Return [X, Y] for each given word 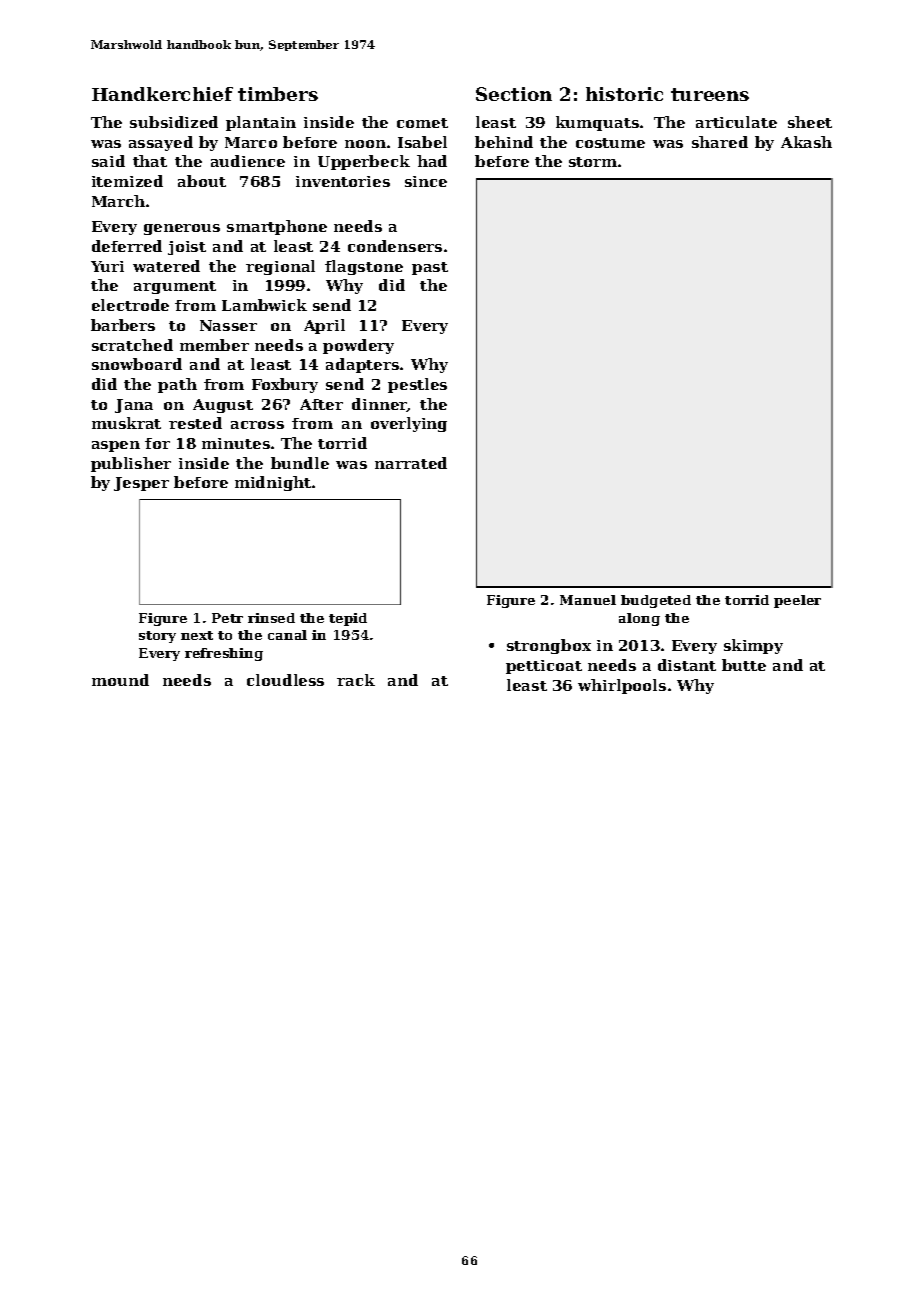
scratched [132, 345]
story [157, 637]
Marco [251, 142]
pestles [417, 385]
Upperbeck [364, 162]
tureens [710, 94]
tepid [348, 619]
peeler [797, 601]
